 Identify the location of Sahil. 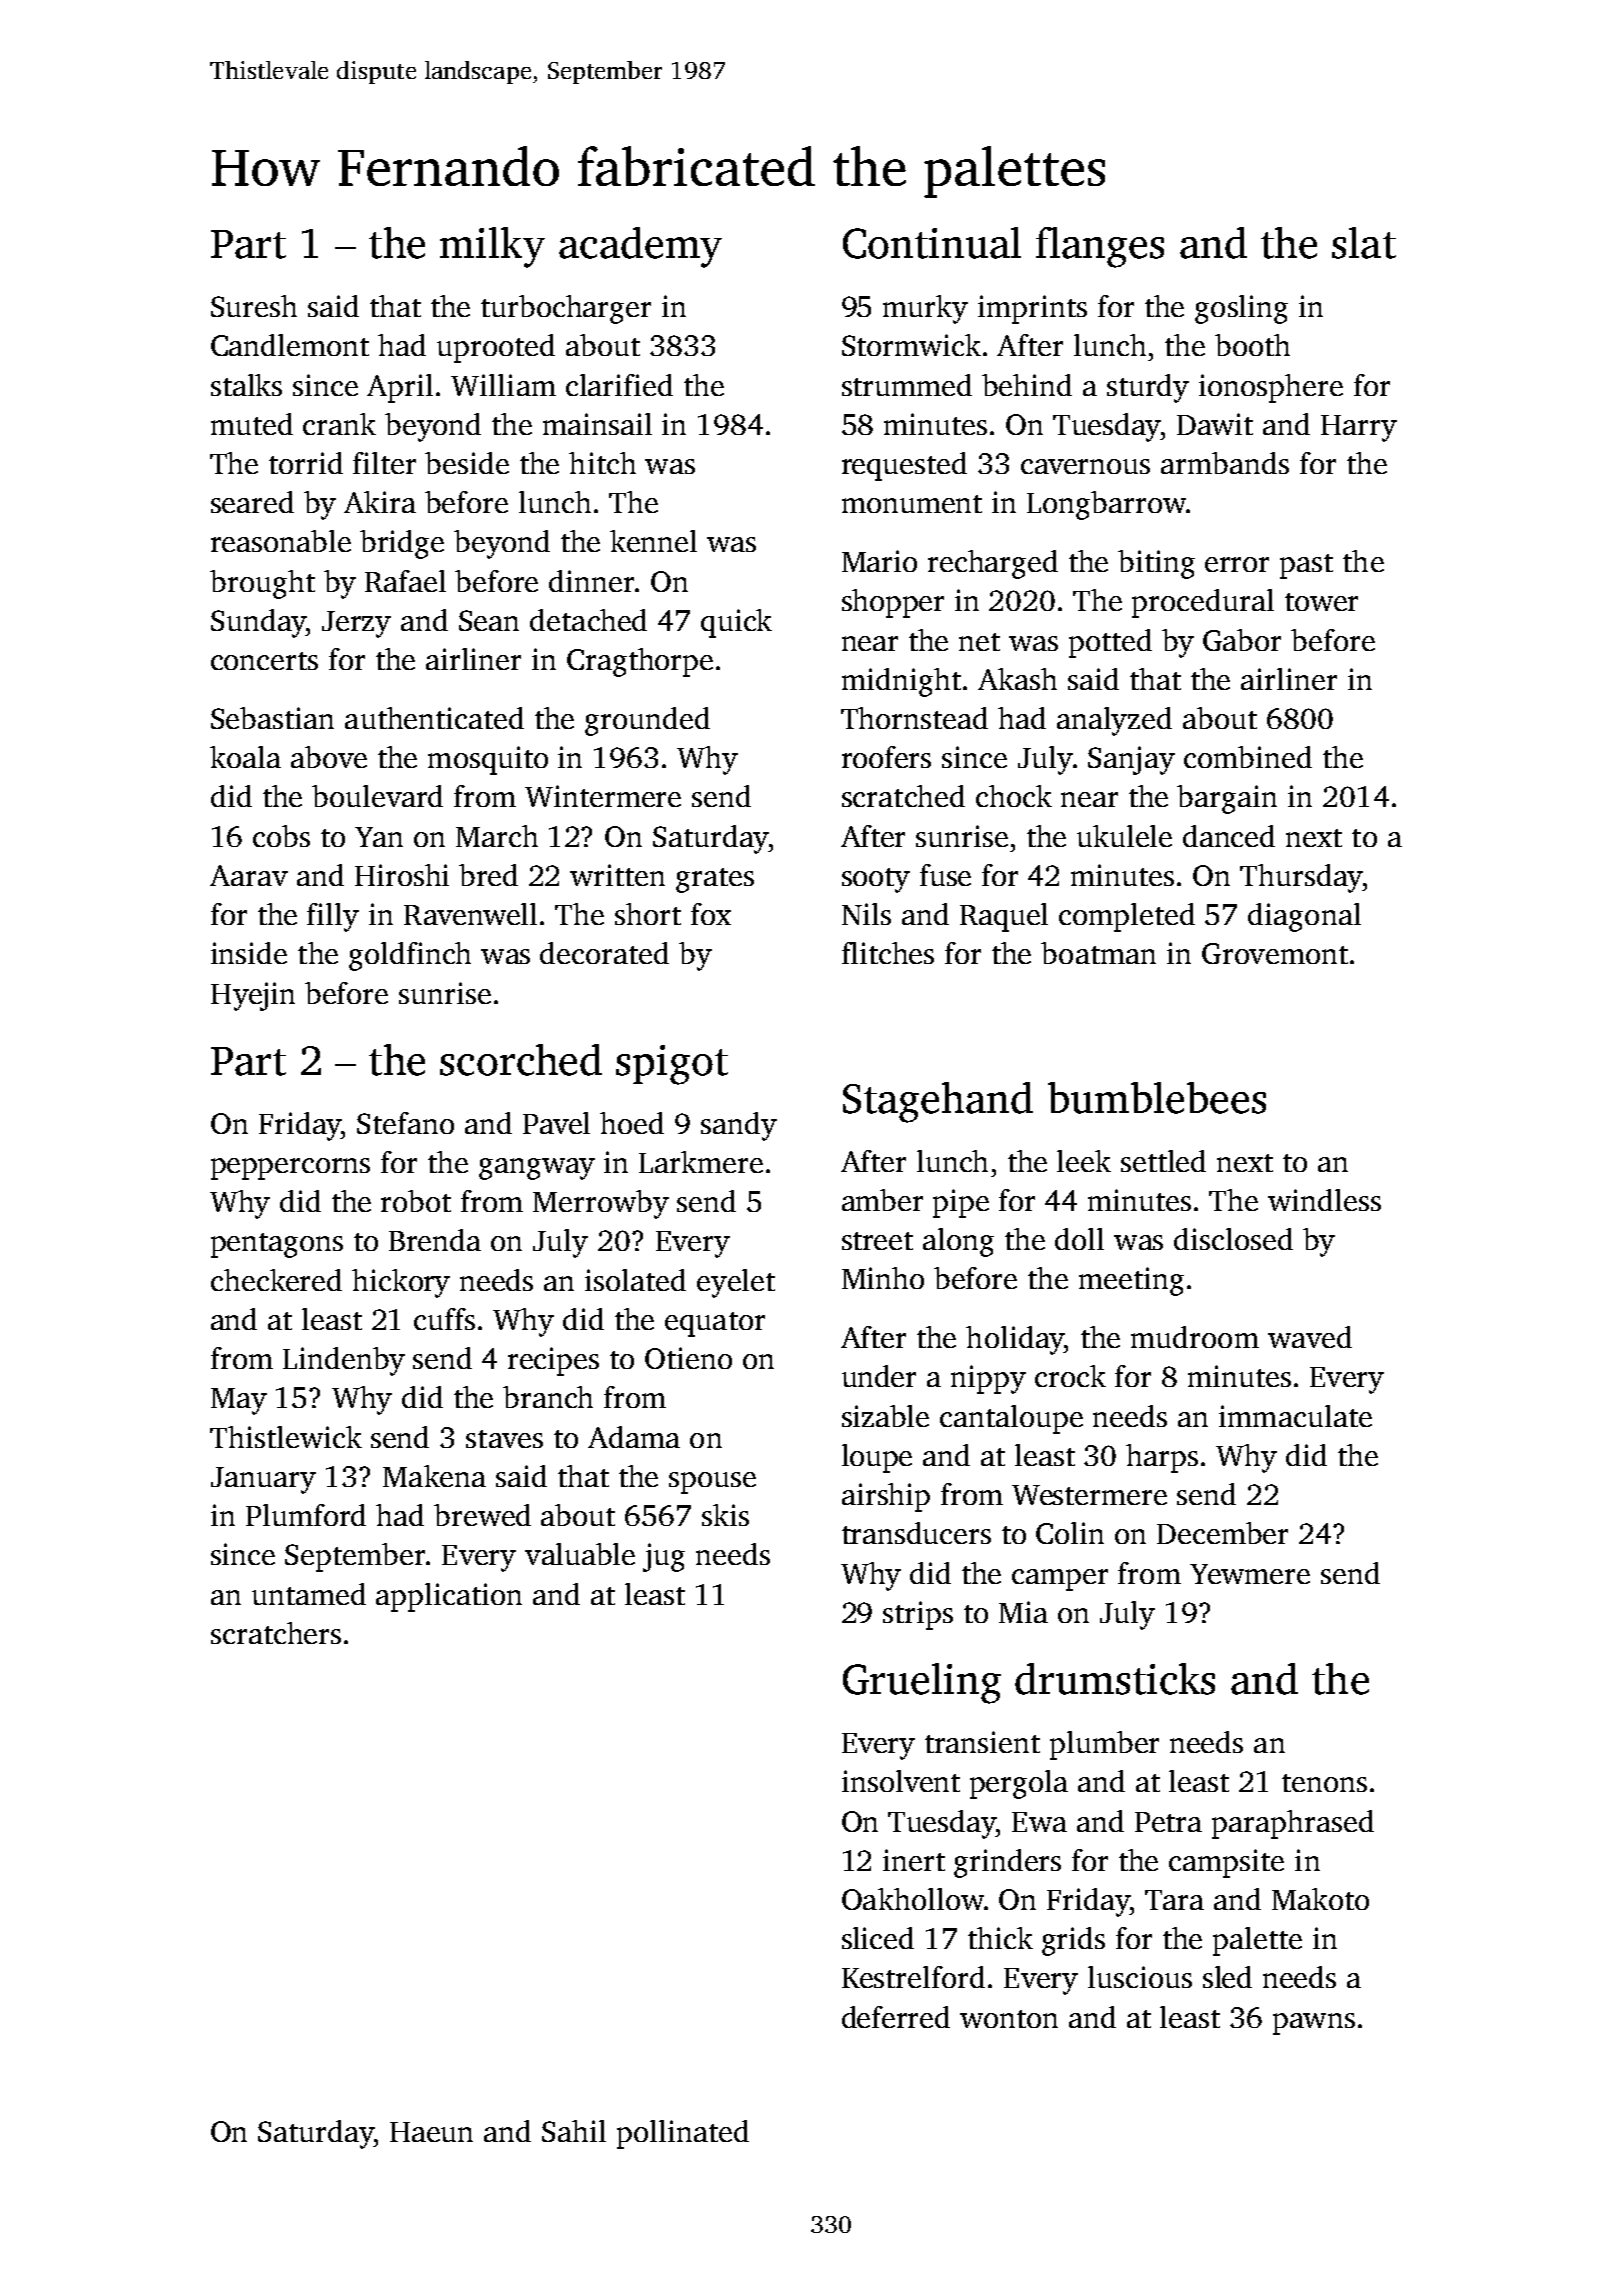
(574, 2131).
